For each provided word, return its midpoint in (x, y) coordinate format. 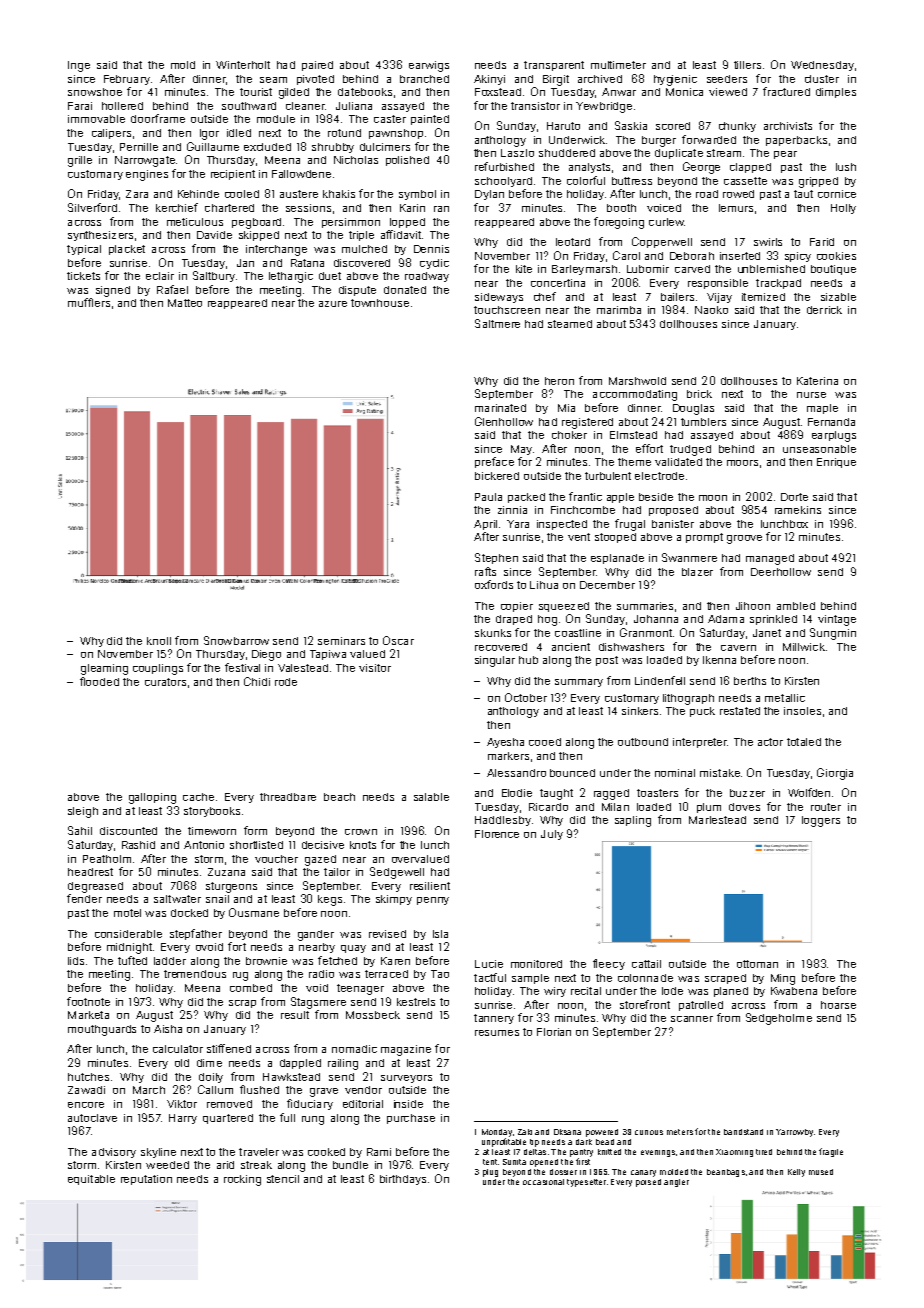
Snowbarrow (236, 640)
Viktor (182, 1104)
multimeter (618, 65)
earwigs (429, 66)
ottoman (757, 964)
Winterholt (243, 65)
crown (361, 832)
